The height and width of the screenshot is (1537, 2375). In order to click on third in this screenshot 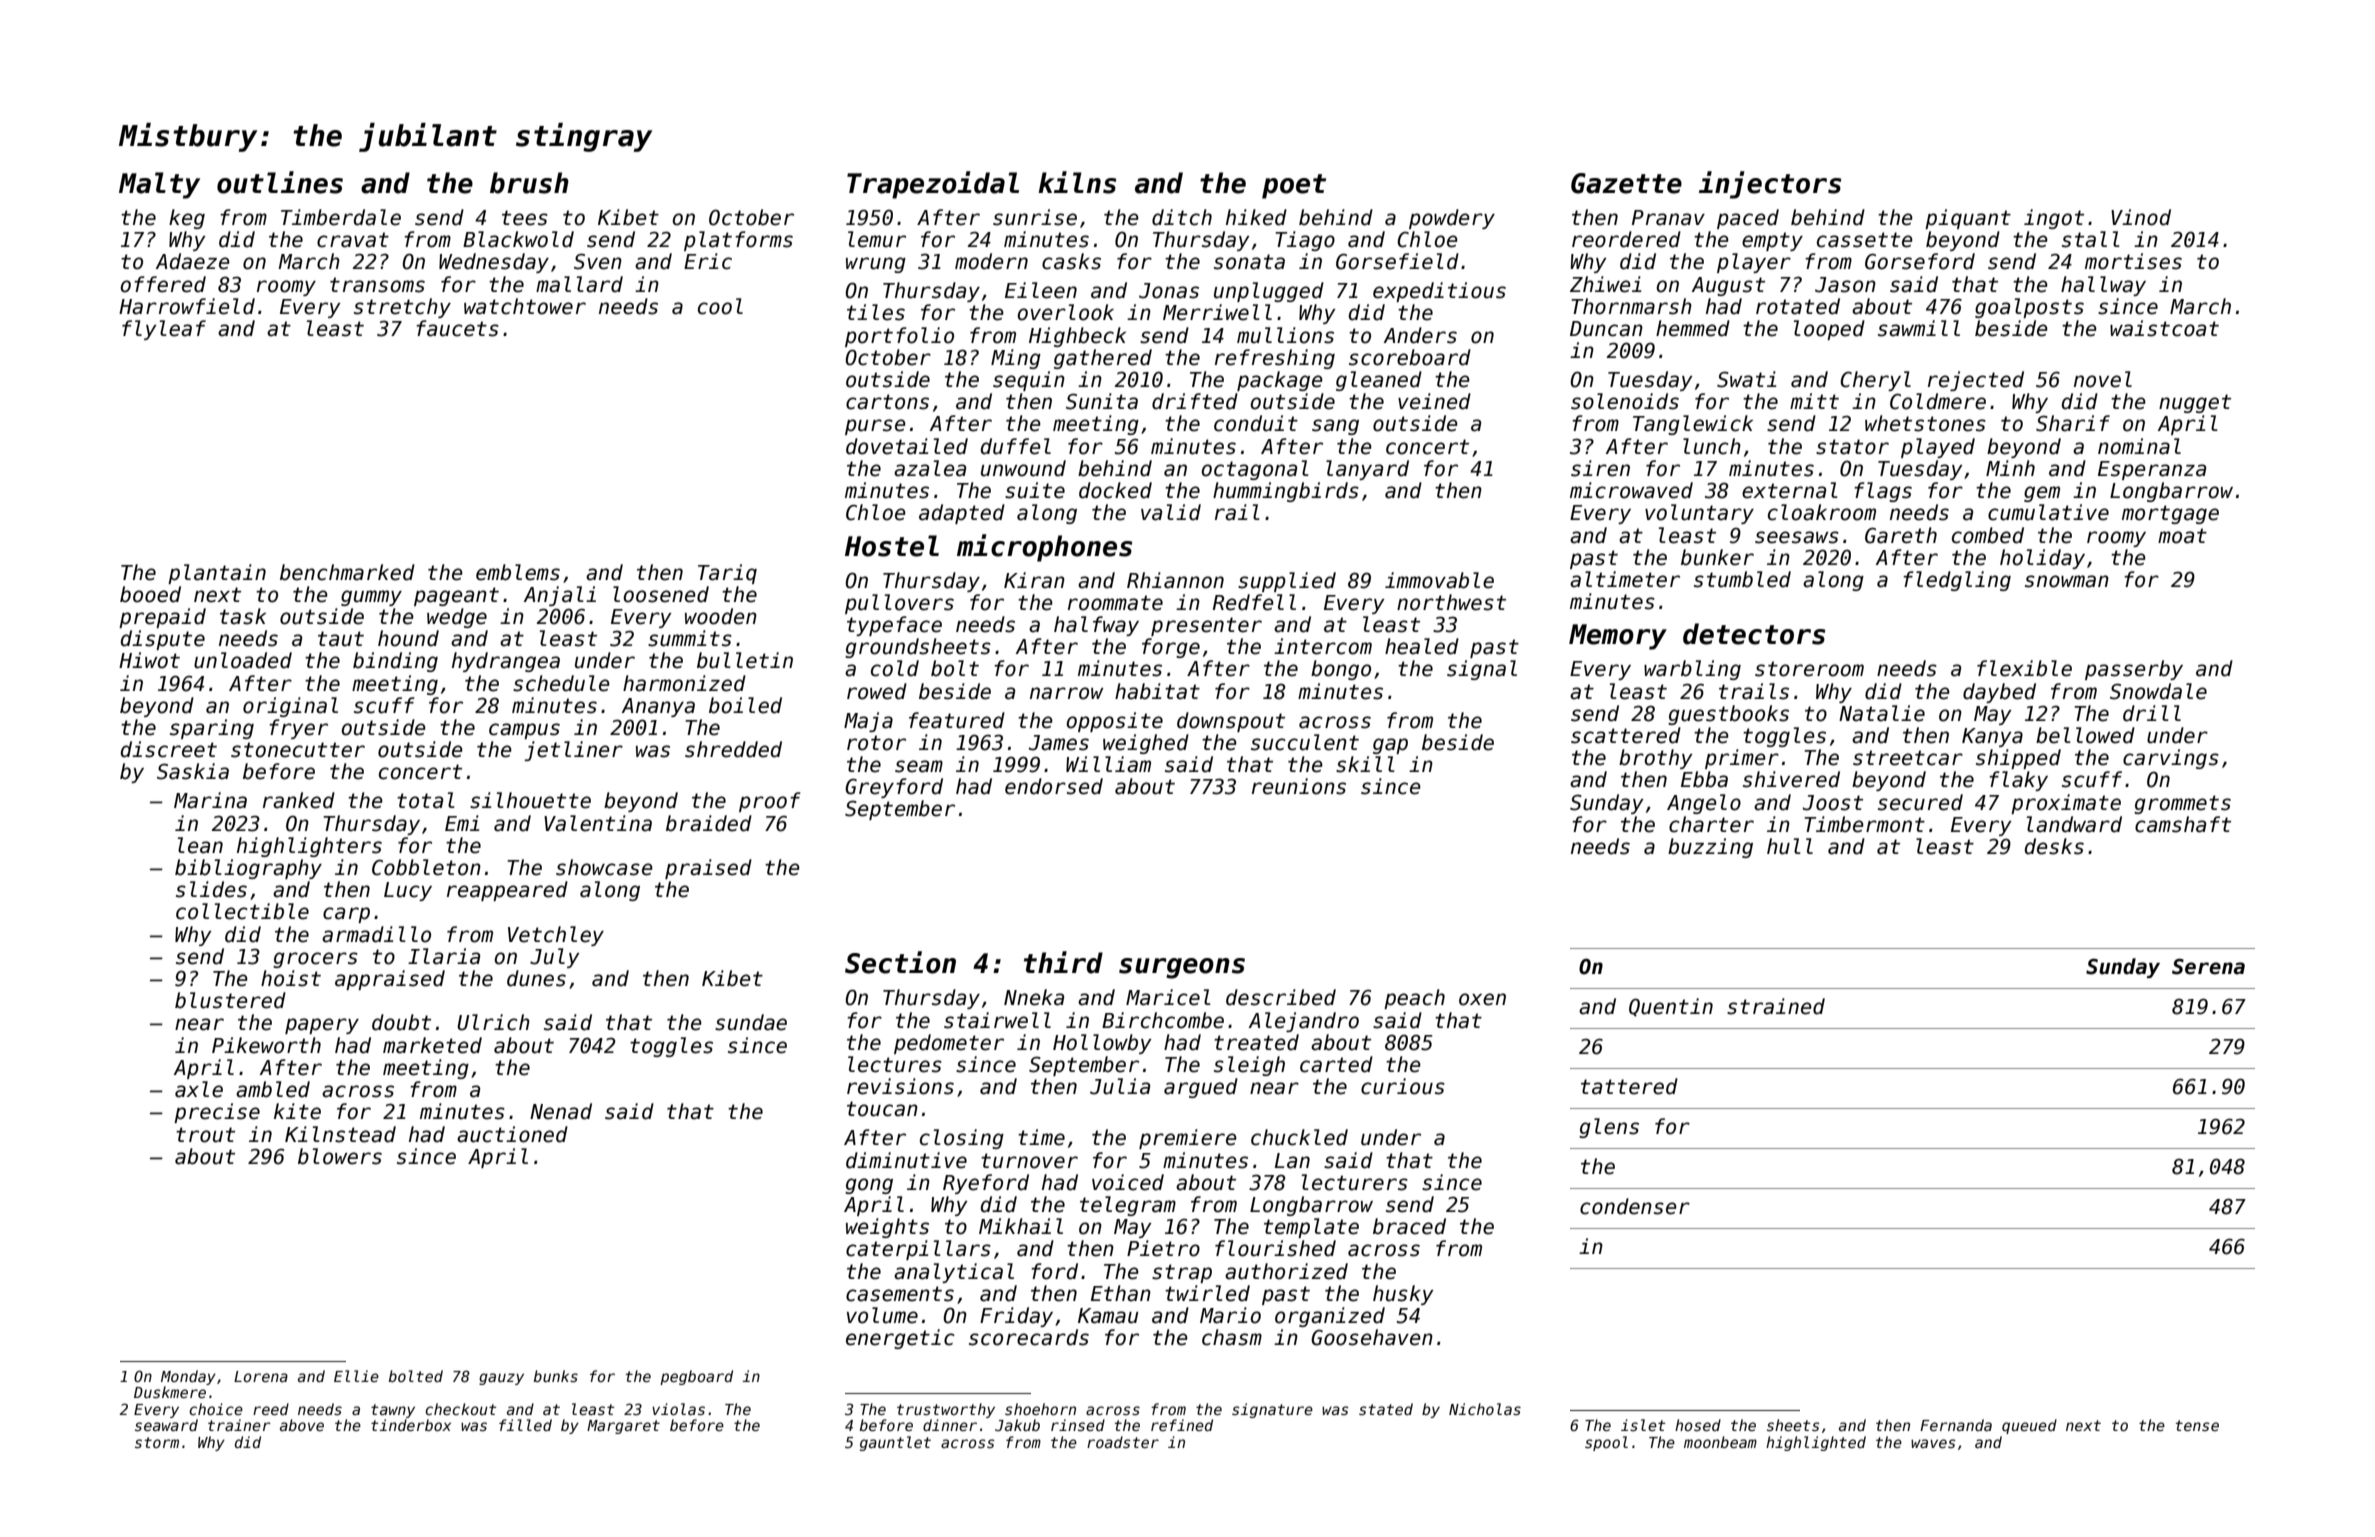, I will do `click(1063, 962)`.
